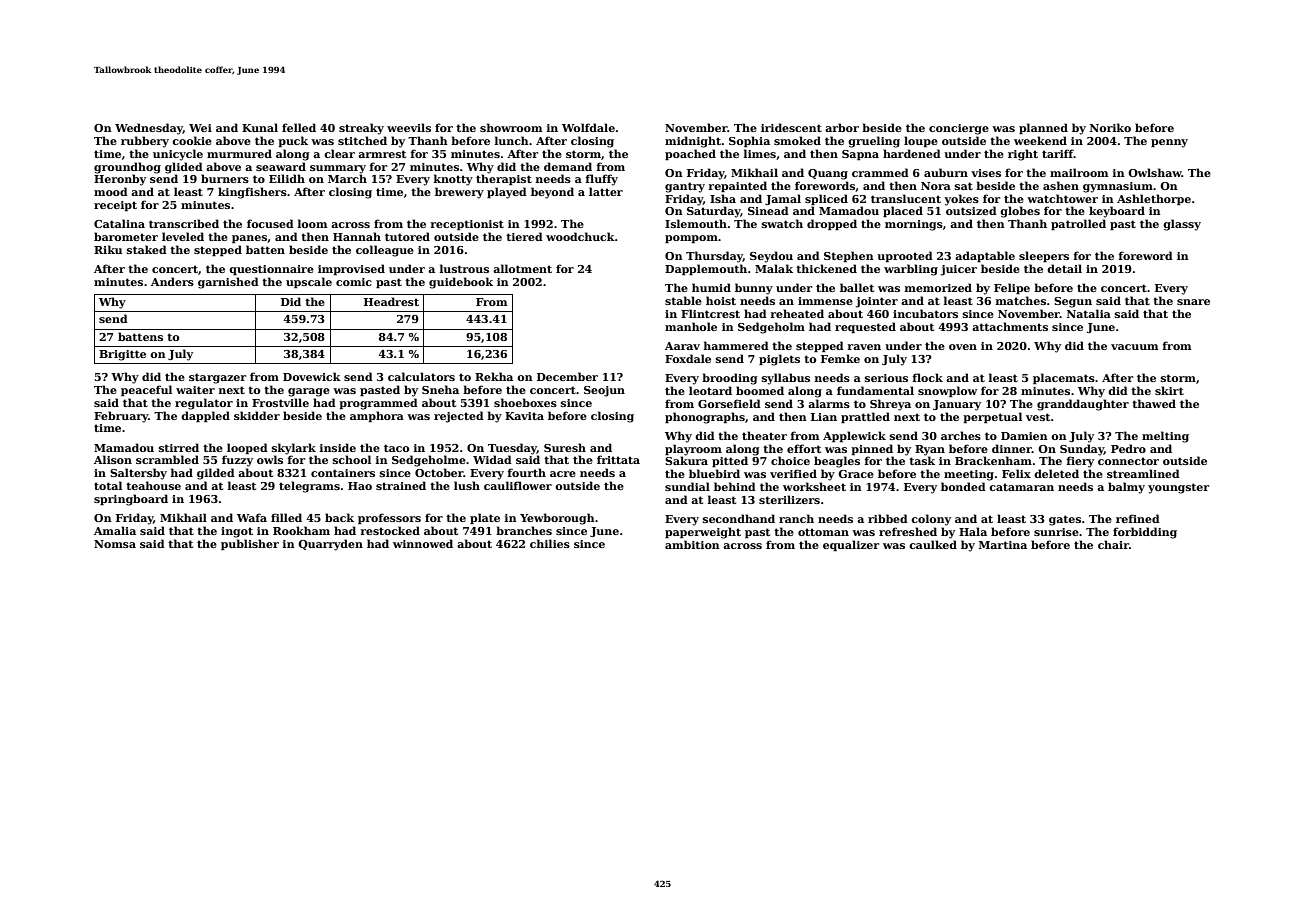 This image has width=1308, height=924. Describe the element at coordinates (1138, 518) in the image. I see `refined` at that location.
